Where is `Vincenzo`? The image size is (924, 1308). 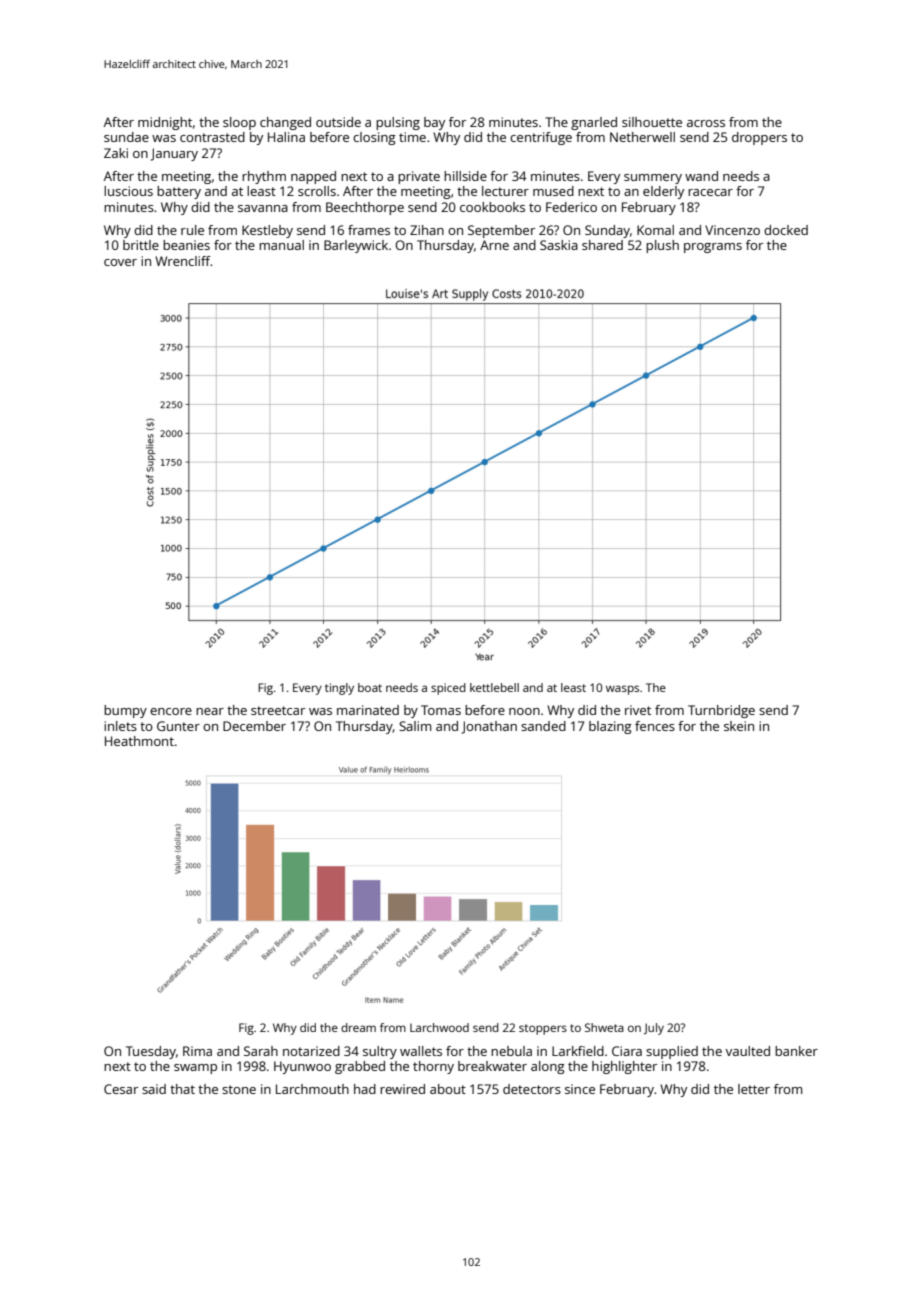
Vincenzo is located at coordinates (732, 230).
